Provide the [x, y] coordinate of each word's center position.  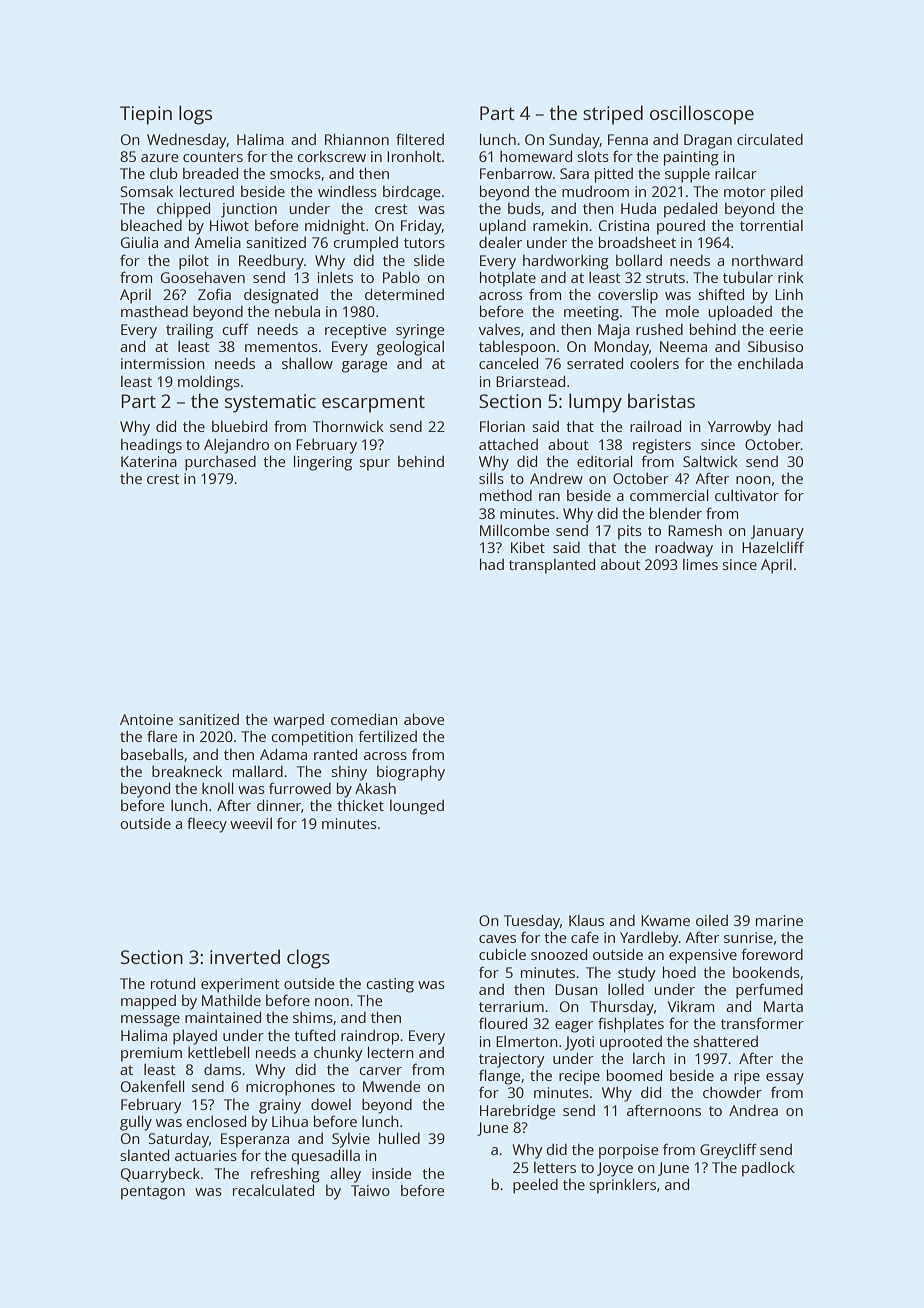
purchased [220, 463]
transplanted [552, 566]
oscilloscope [702, 115]
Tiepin [146, 115]
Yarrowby [739, 428]
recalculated [273, 1190]
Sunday [574, 141]
